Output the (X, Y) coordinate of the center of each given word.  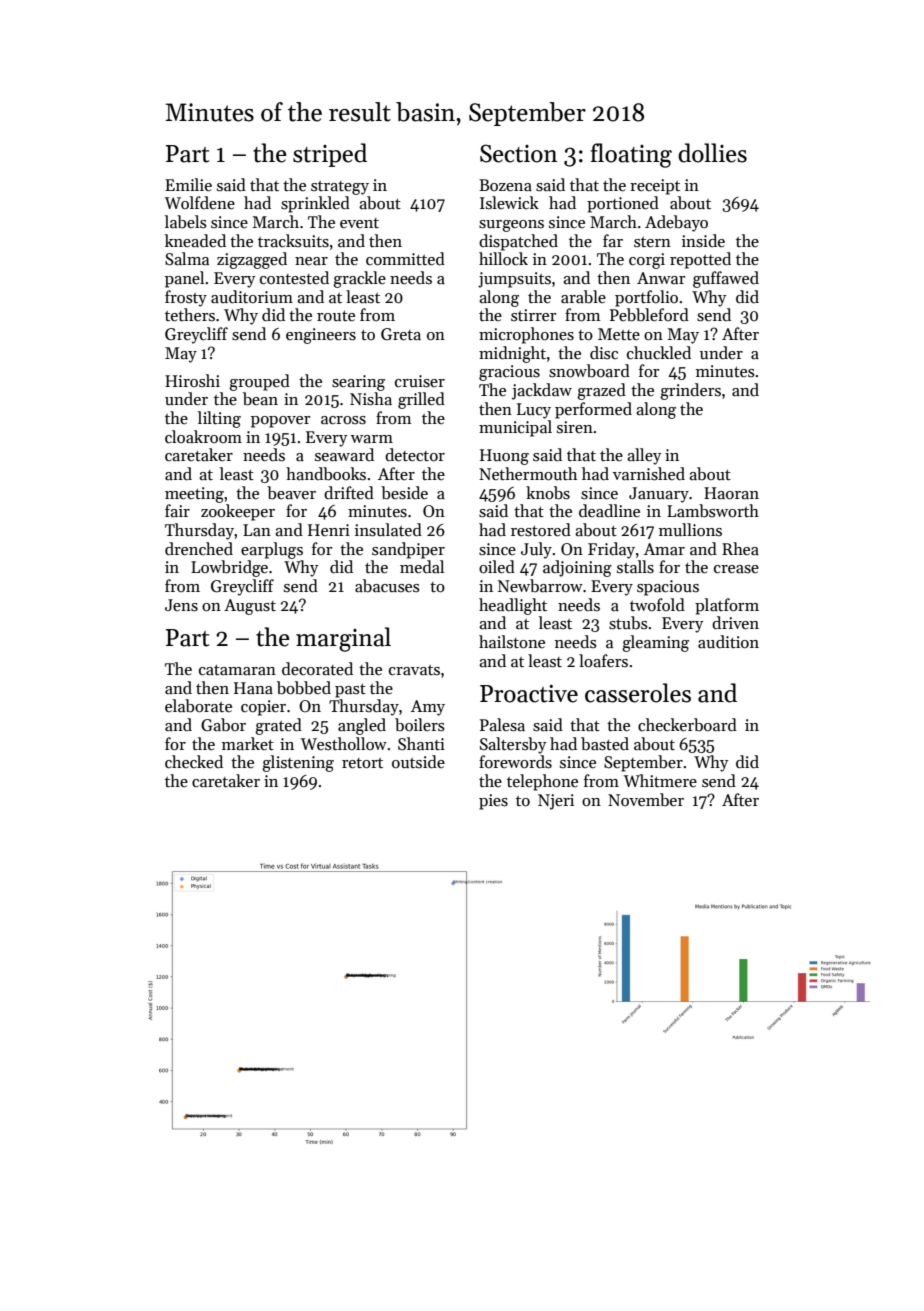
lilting (219, 419)
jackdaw (542, 391)
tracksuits (293, 241)
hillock (503, 259)
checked (194, 762)
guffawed (726, 279)
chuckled (659, 353)
